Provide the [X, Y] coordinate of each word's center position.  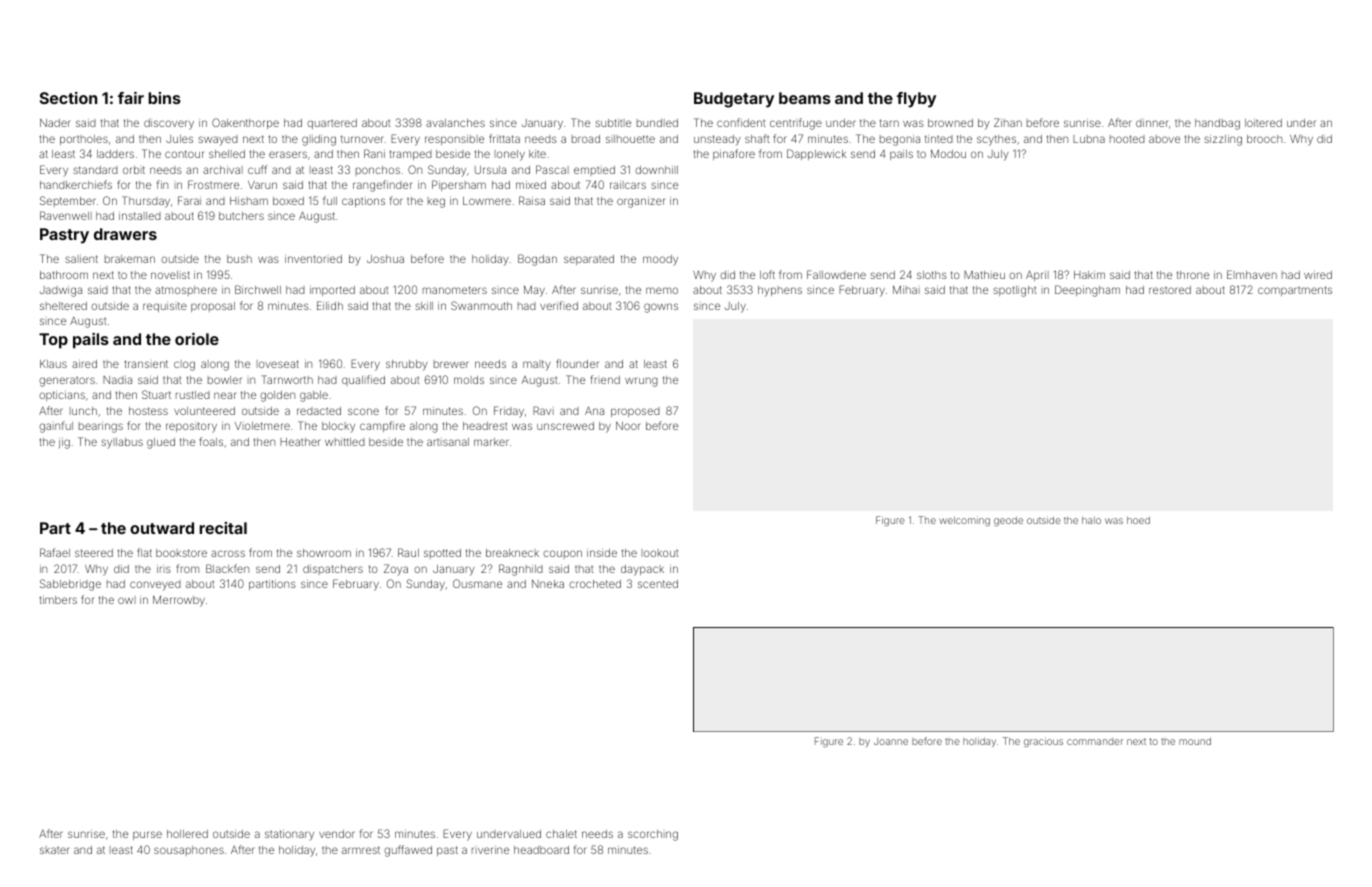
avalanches [455, 123]
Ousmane [477, 583]
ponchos [378, 171]
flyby [916, 100]
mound [1195, 741]
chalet [561, 834]
